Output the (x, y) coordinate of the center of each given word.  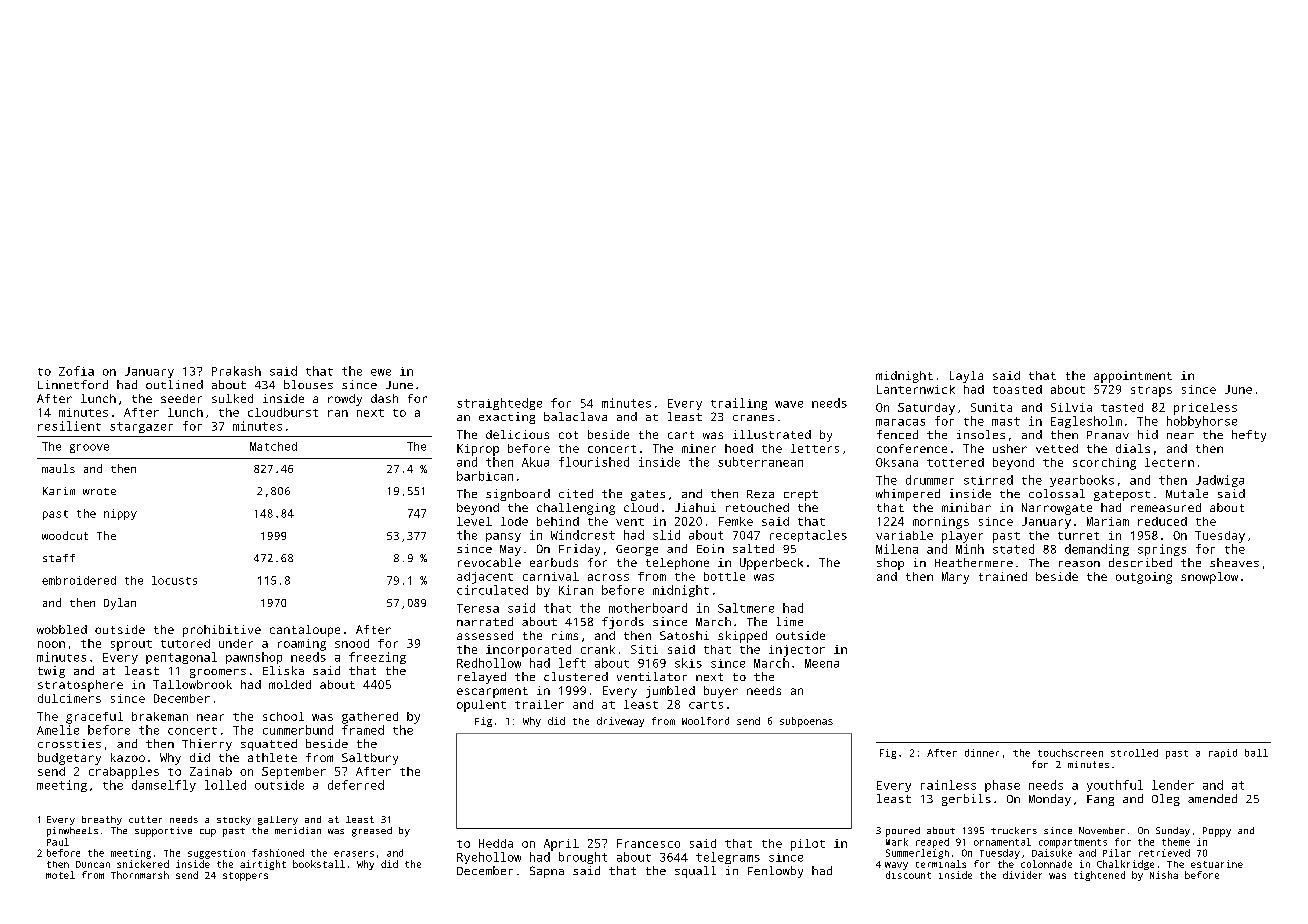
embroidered (79, 580)
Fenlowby (775, 872)
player (962, 537)
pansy (503, 537)
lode (514, 521)
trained (1003, 576)
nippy (120, 514)
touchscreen (1070, 753)
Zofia (76, 371)
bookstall (319, 864)
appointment (1133, 377)
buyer (721, 692)
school (283, 716)
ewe (381, 372)
